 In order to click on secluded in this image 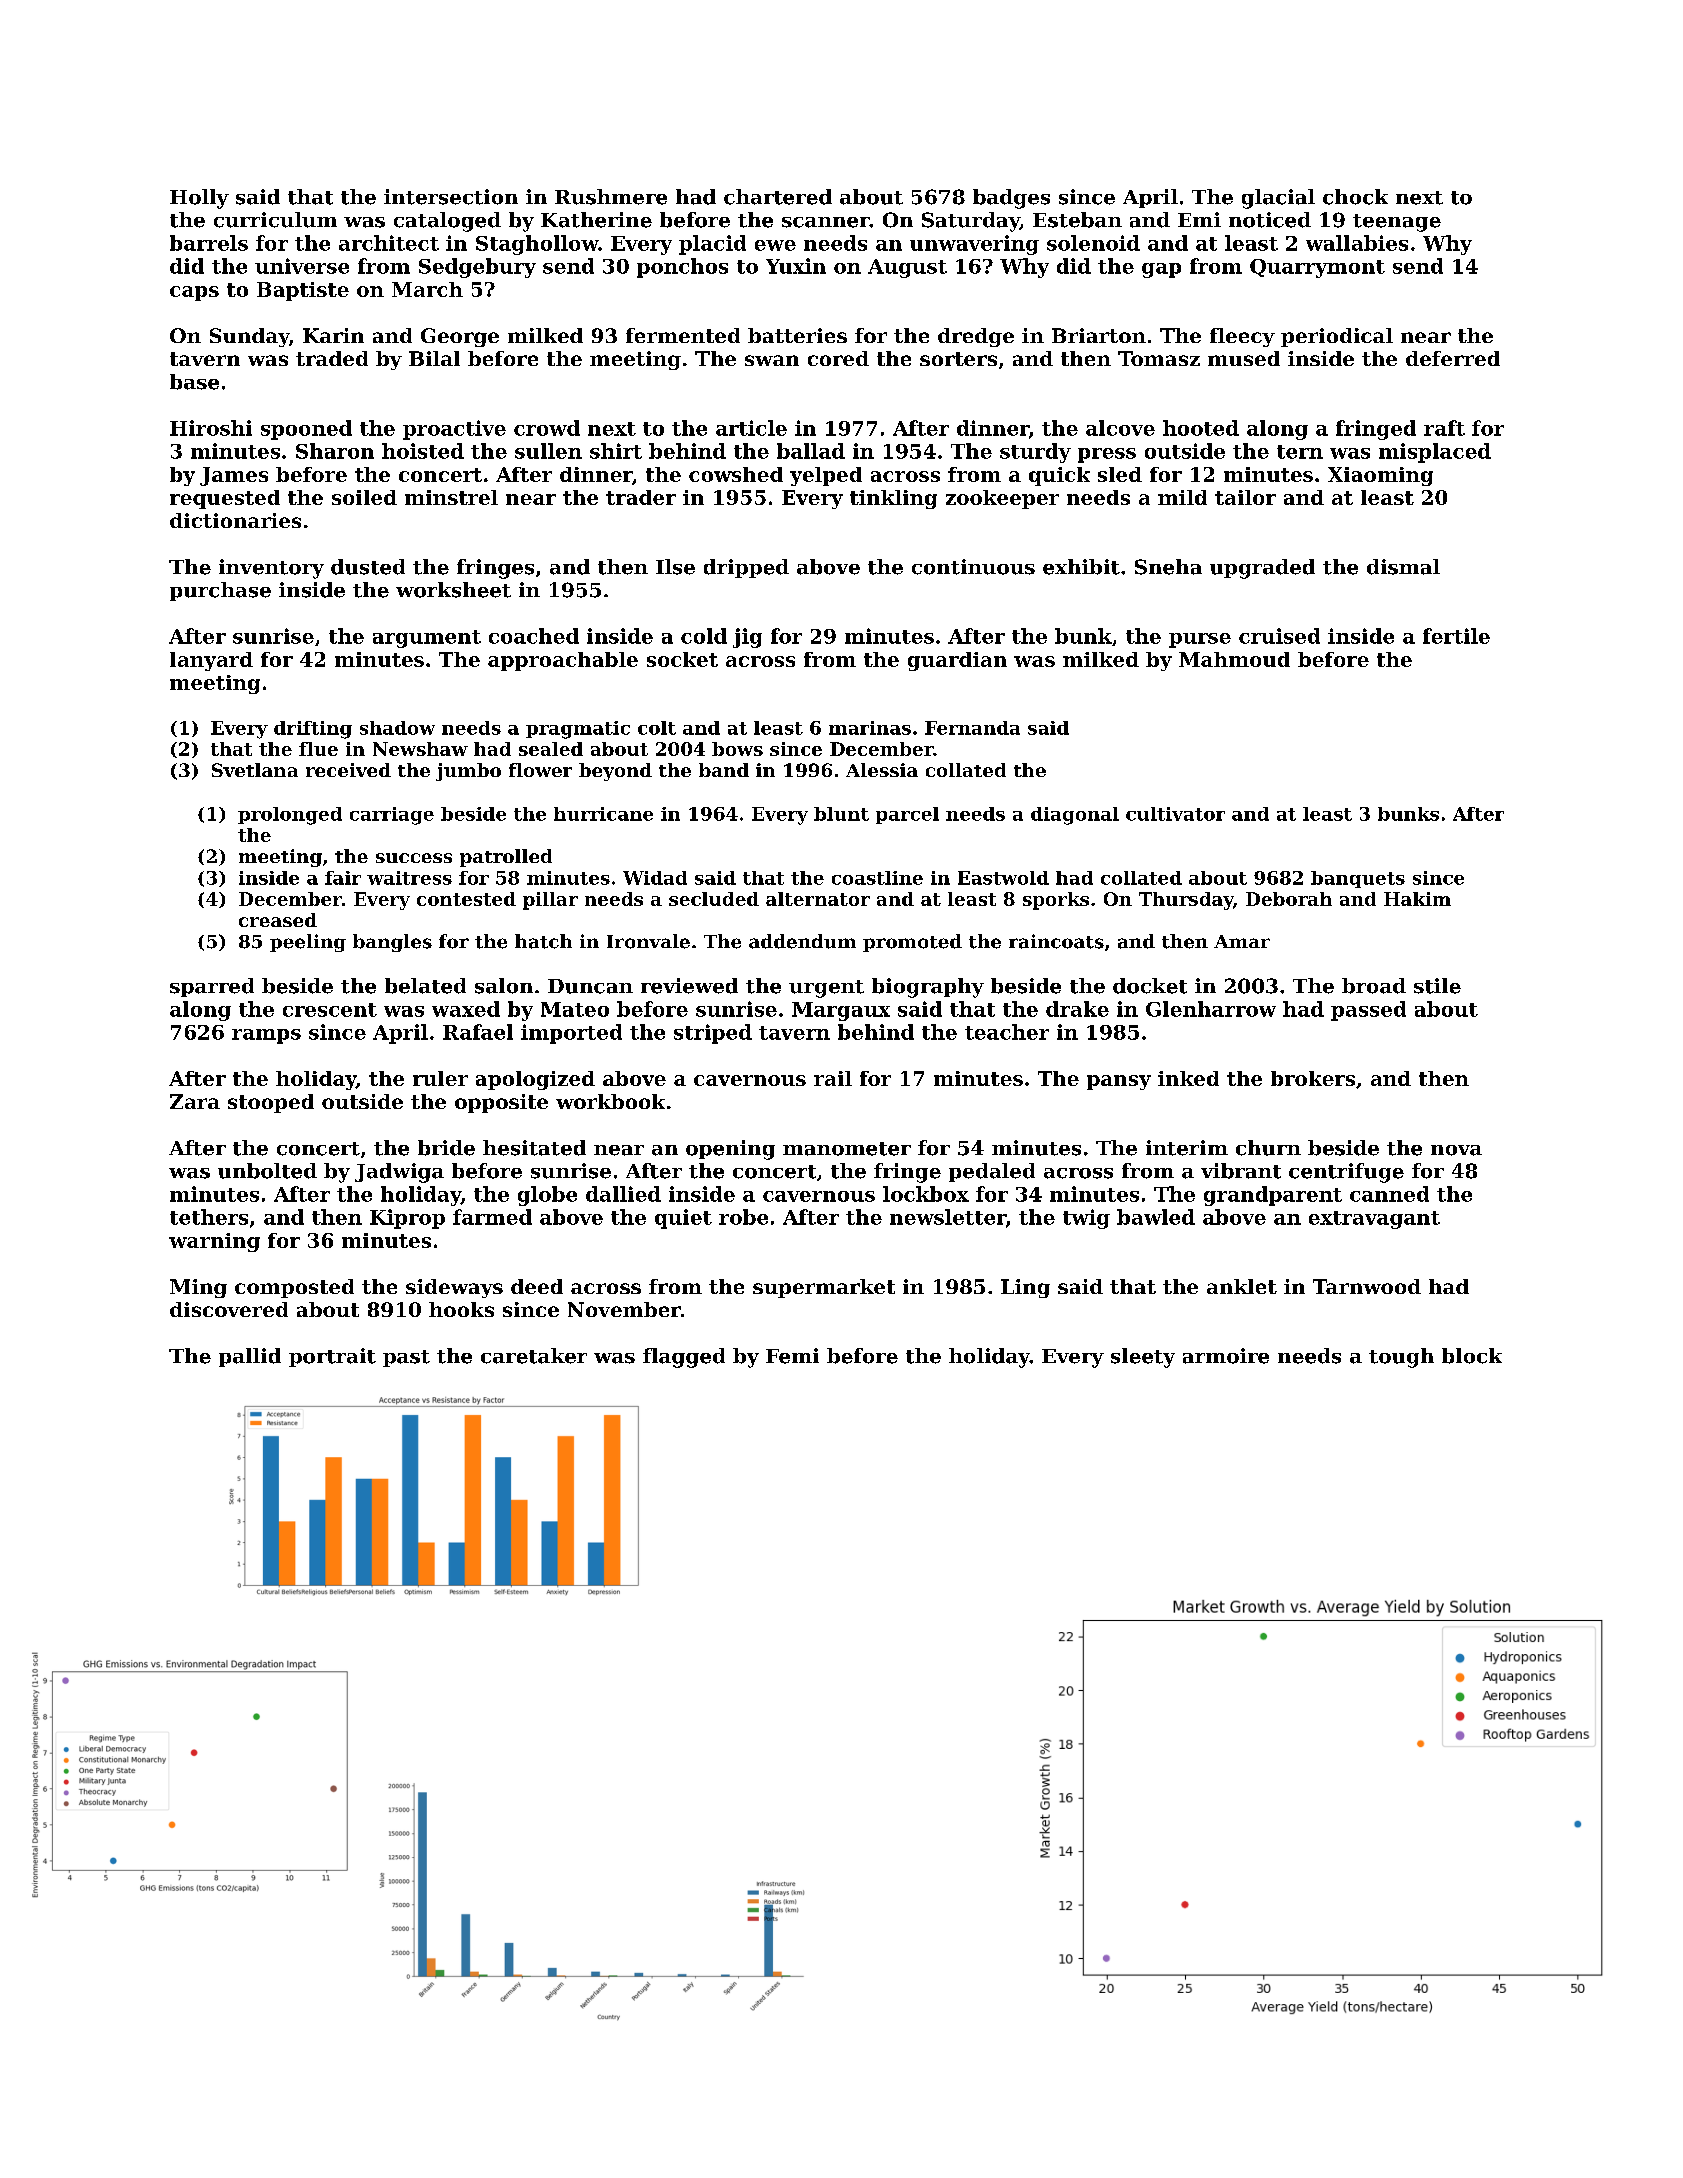, I will do `click(714, 899)`.
